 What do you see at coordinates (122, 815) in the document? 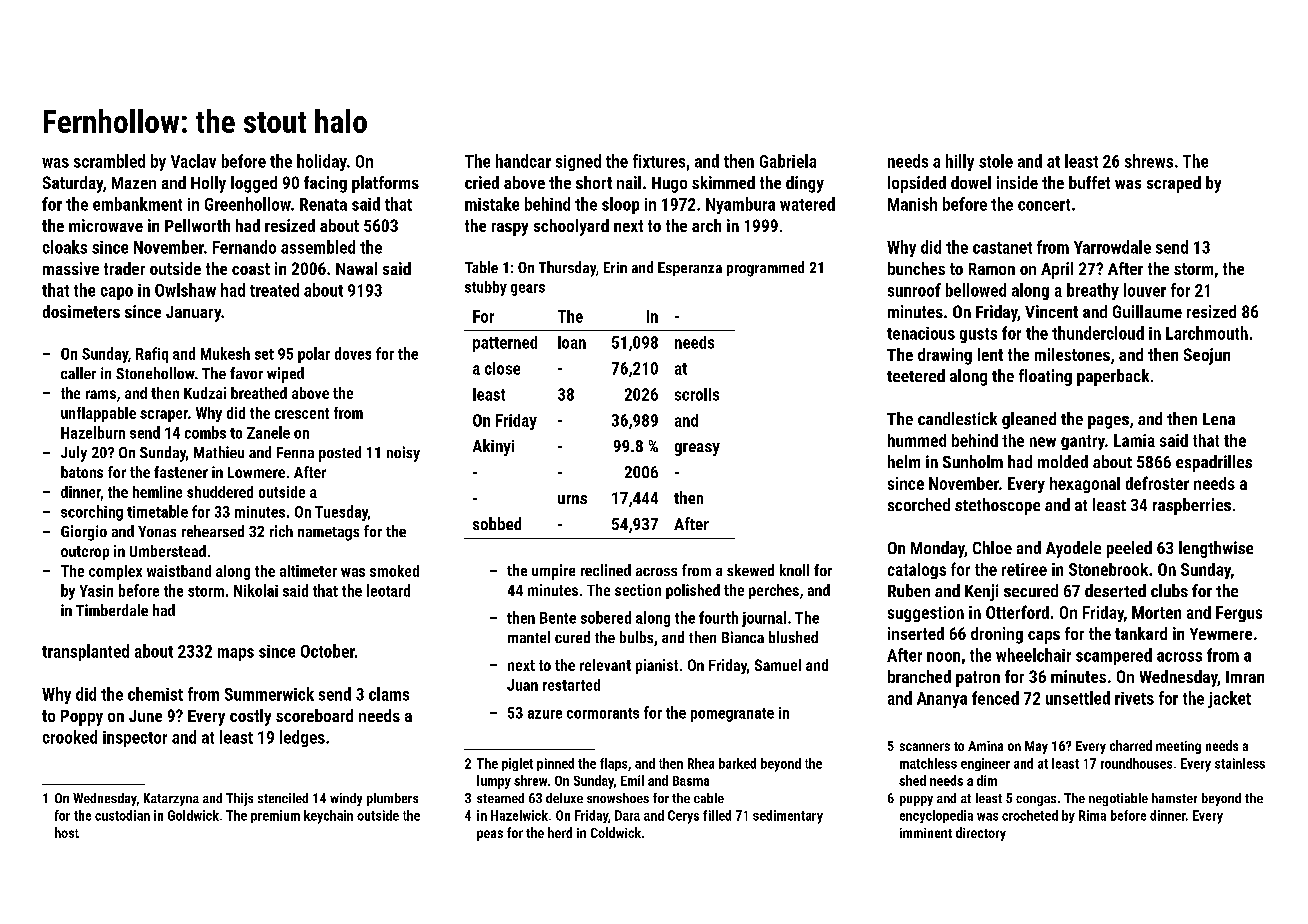
I see `custodian` at bounding box center [122, 815].
